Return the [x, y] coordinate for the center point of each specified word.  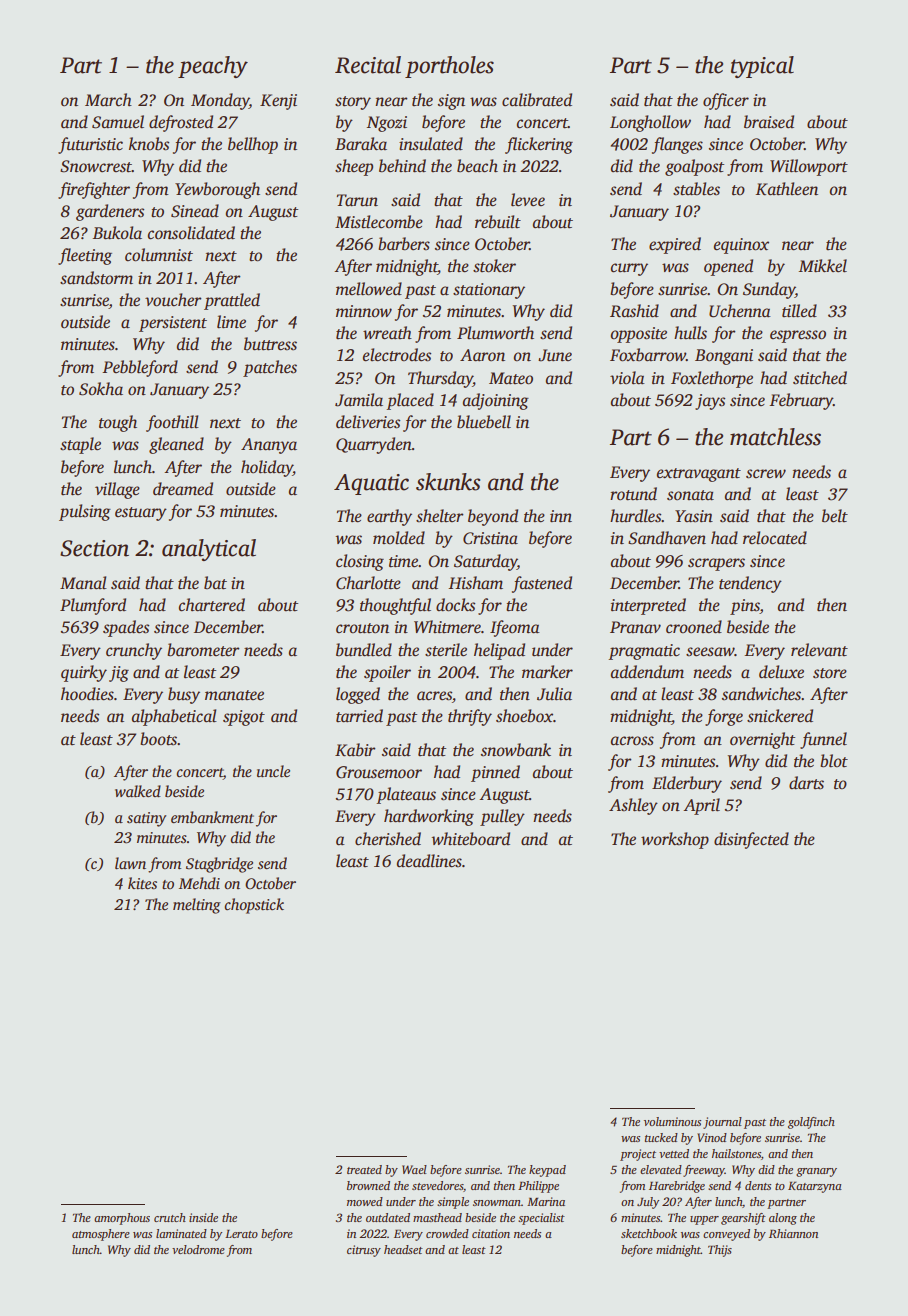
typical [762, 67]
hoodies [87, 694]
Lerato [241, 1234]
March [108, 100]
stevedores [437, 1185]
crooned [694, 627]
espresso [798, 336]
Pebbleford [140, 368]
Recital [368, 65]
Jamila [359, 400]
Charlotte [368, 583]
